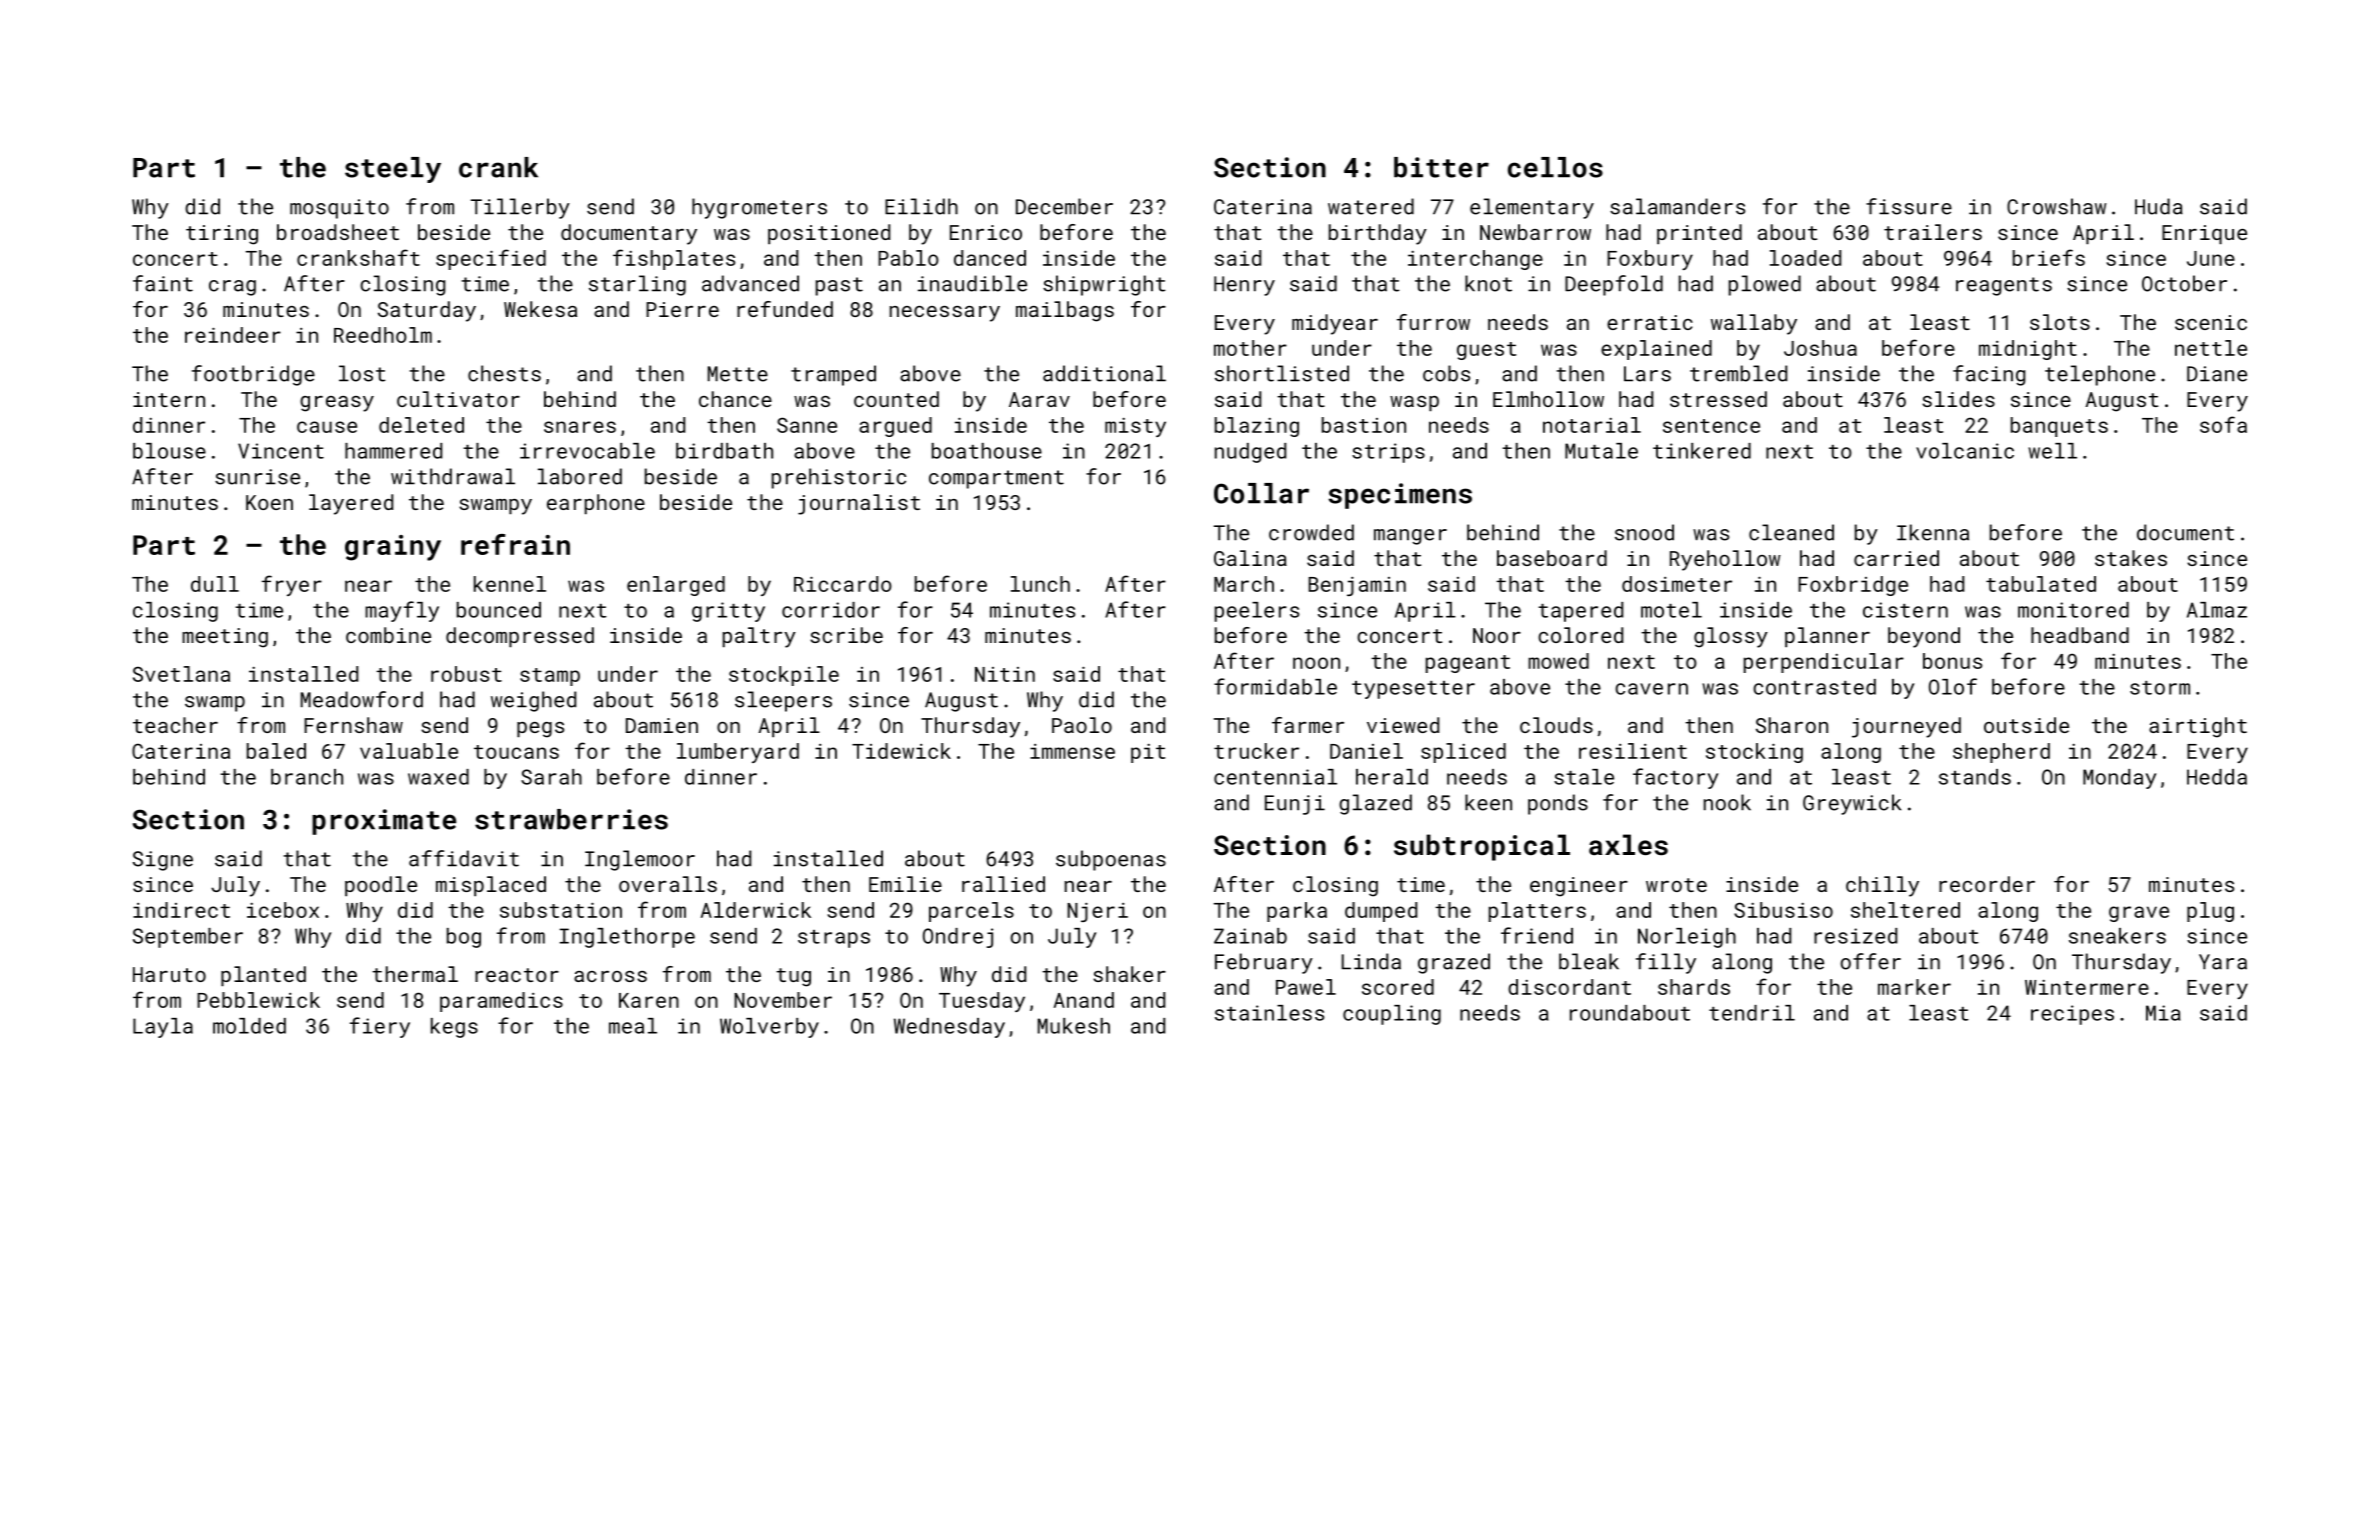  Describe the element at coordinates (1064, 206) in the screenshot. I see `December` at that location.
